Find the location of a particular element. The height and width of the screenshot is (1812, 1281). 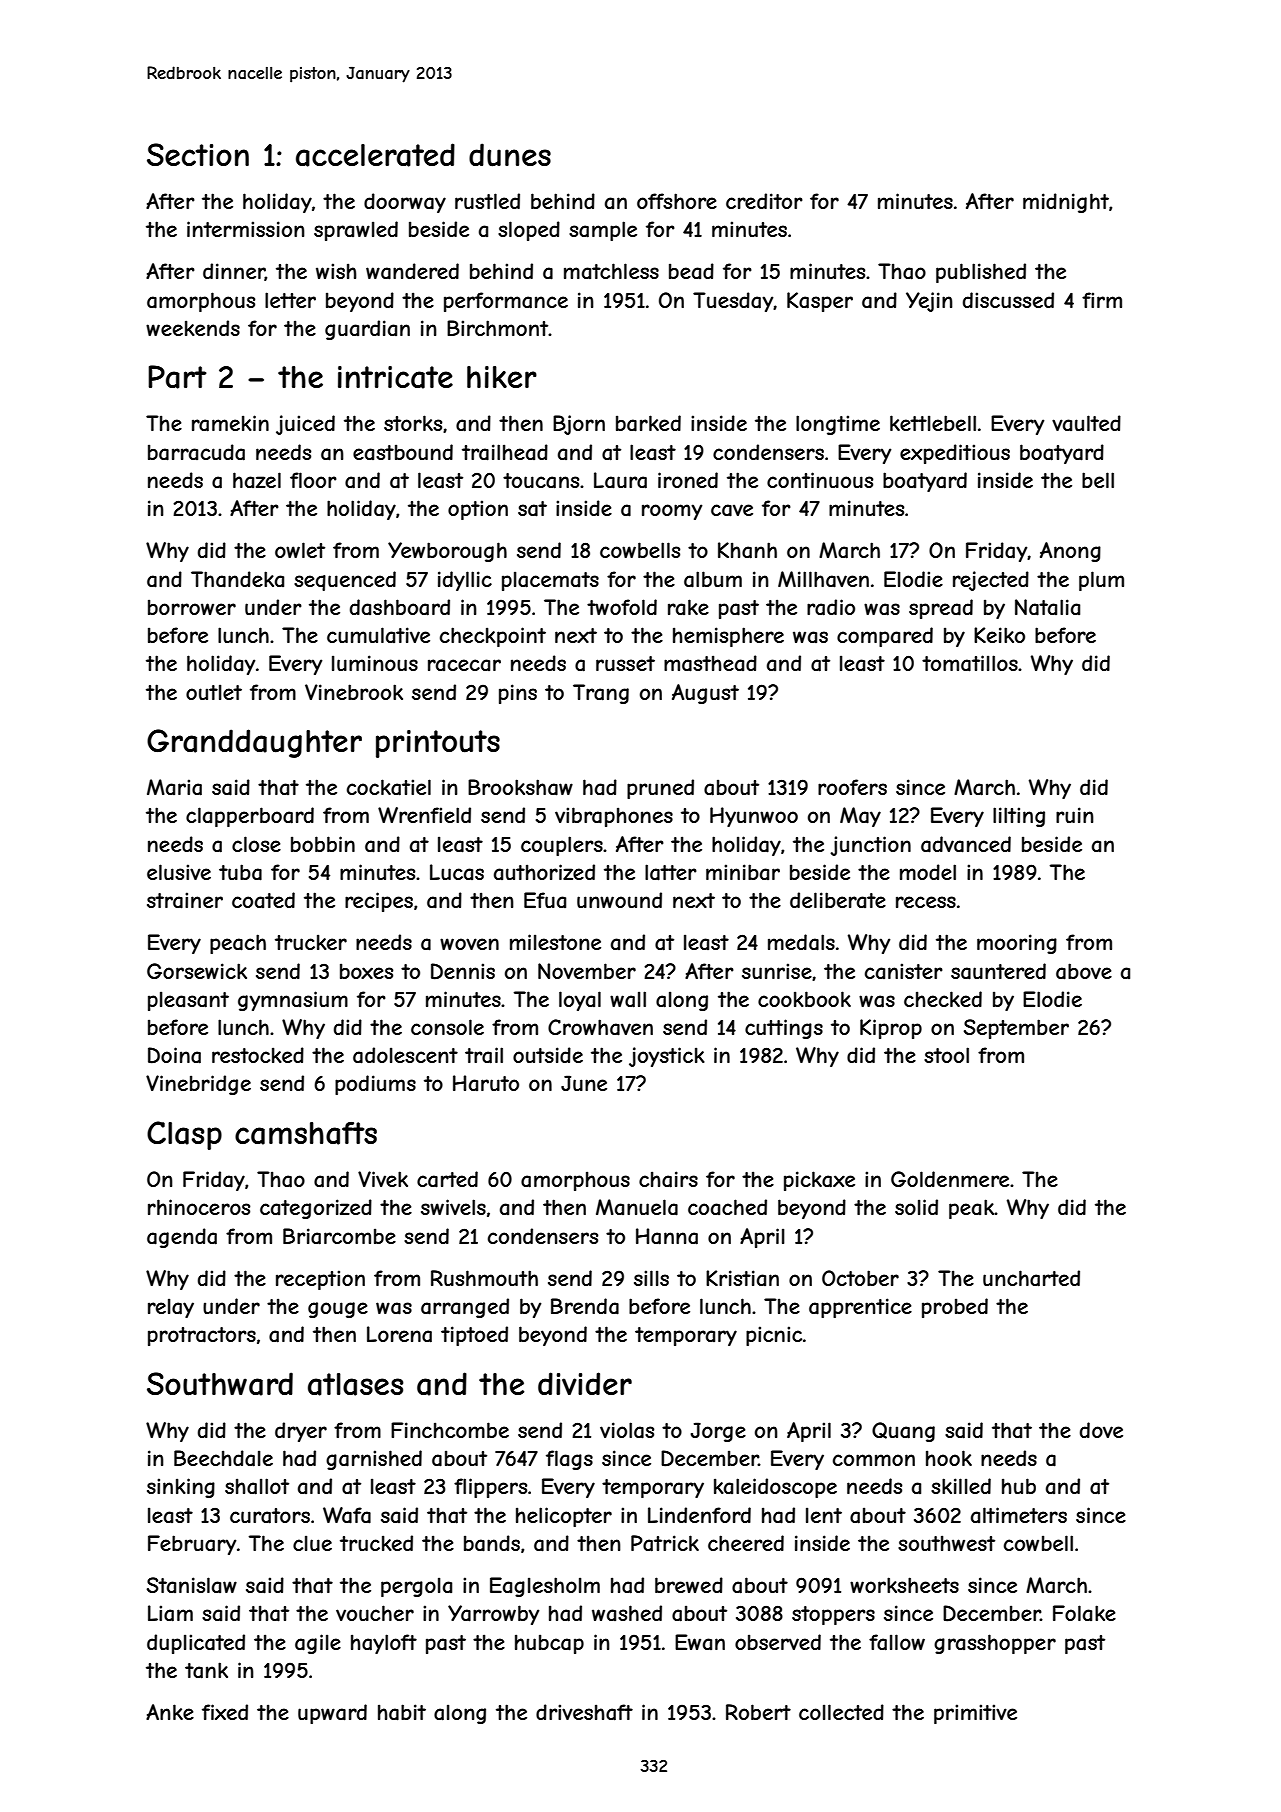

midnight is located at coordinates (1066, 203).
